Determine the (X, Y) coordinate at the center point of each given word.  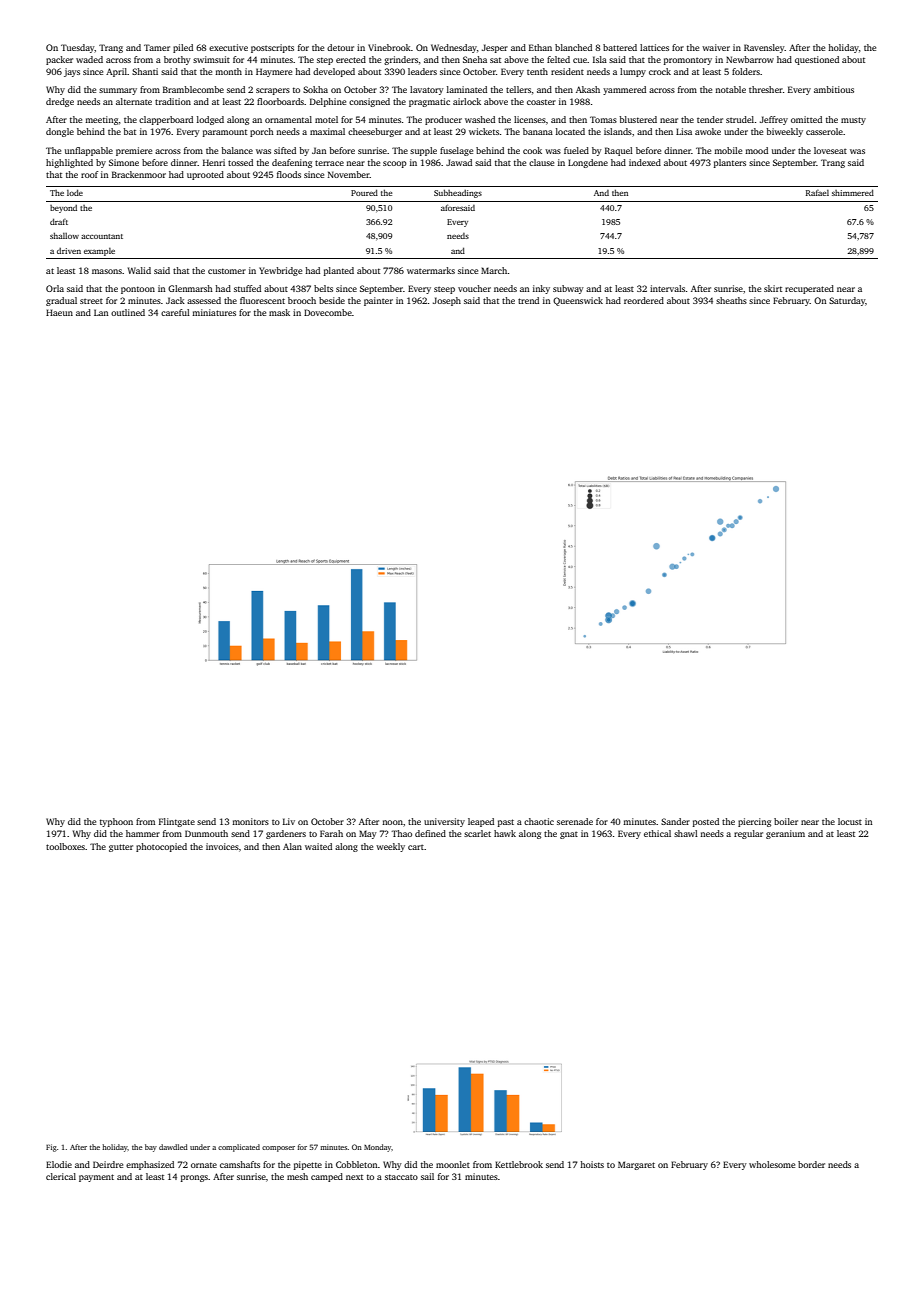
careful (175, 312)
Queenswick (578, 301)
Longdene (588, 163)
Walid (139, 270)
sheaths (731, 300)
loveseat (830, 150)
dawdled (173, 1147)
